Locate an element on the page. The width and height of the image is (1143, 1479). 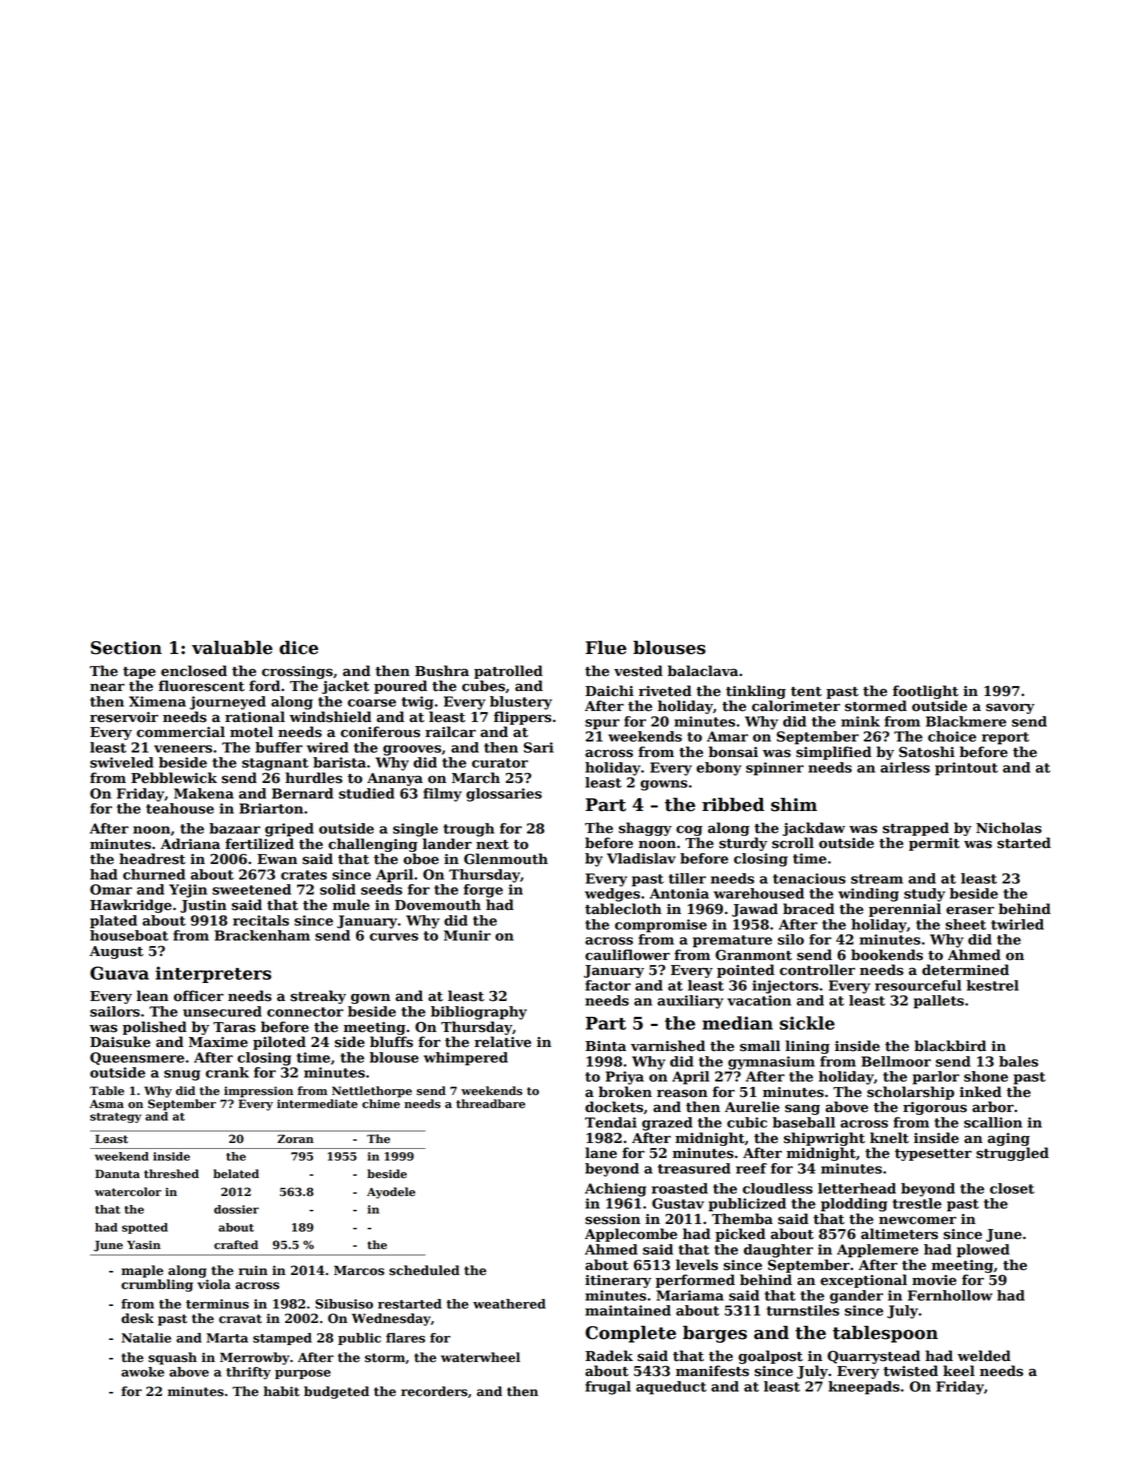
footlight is located at coordinates (926, 692).
